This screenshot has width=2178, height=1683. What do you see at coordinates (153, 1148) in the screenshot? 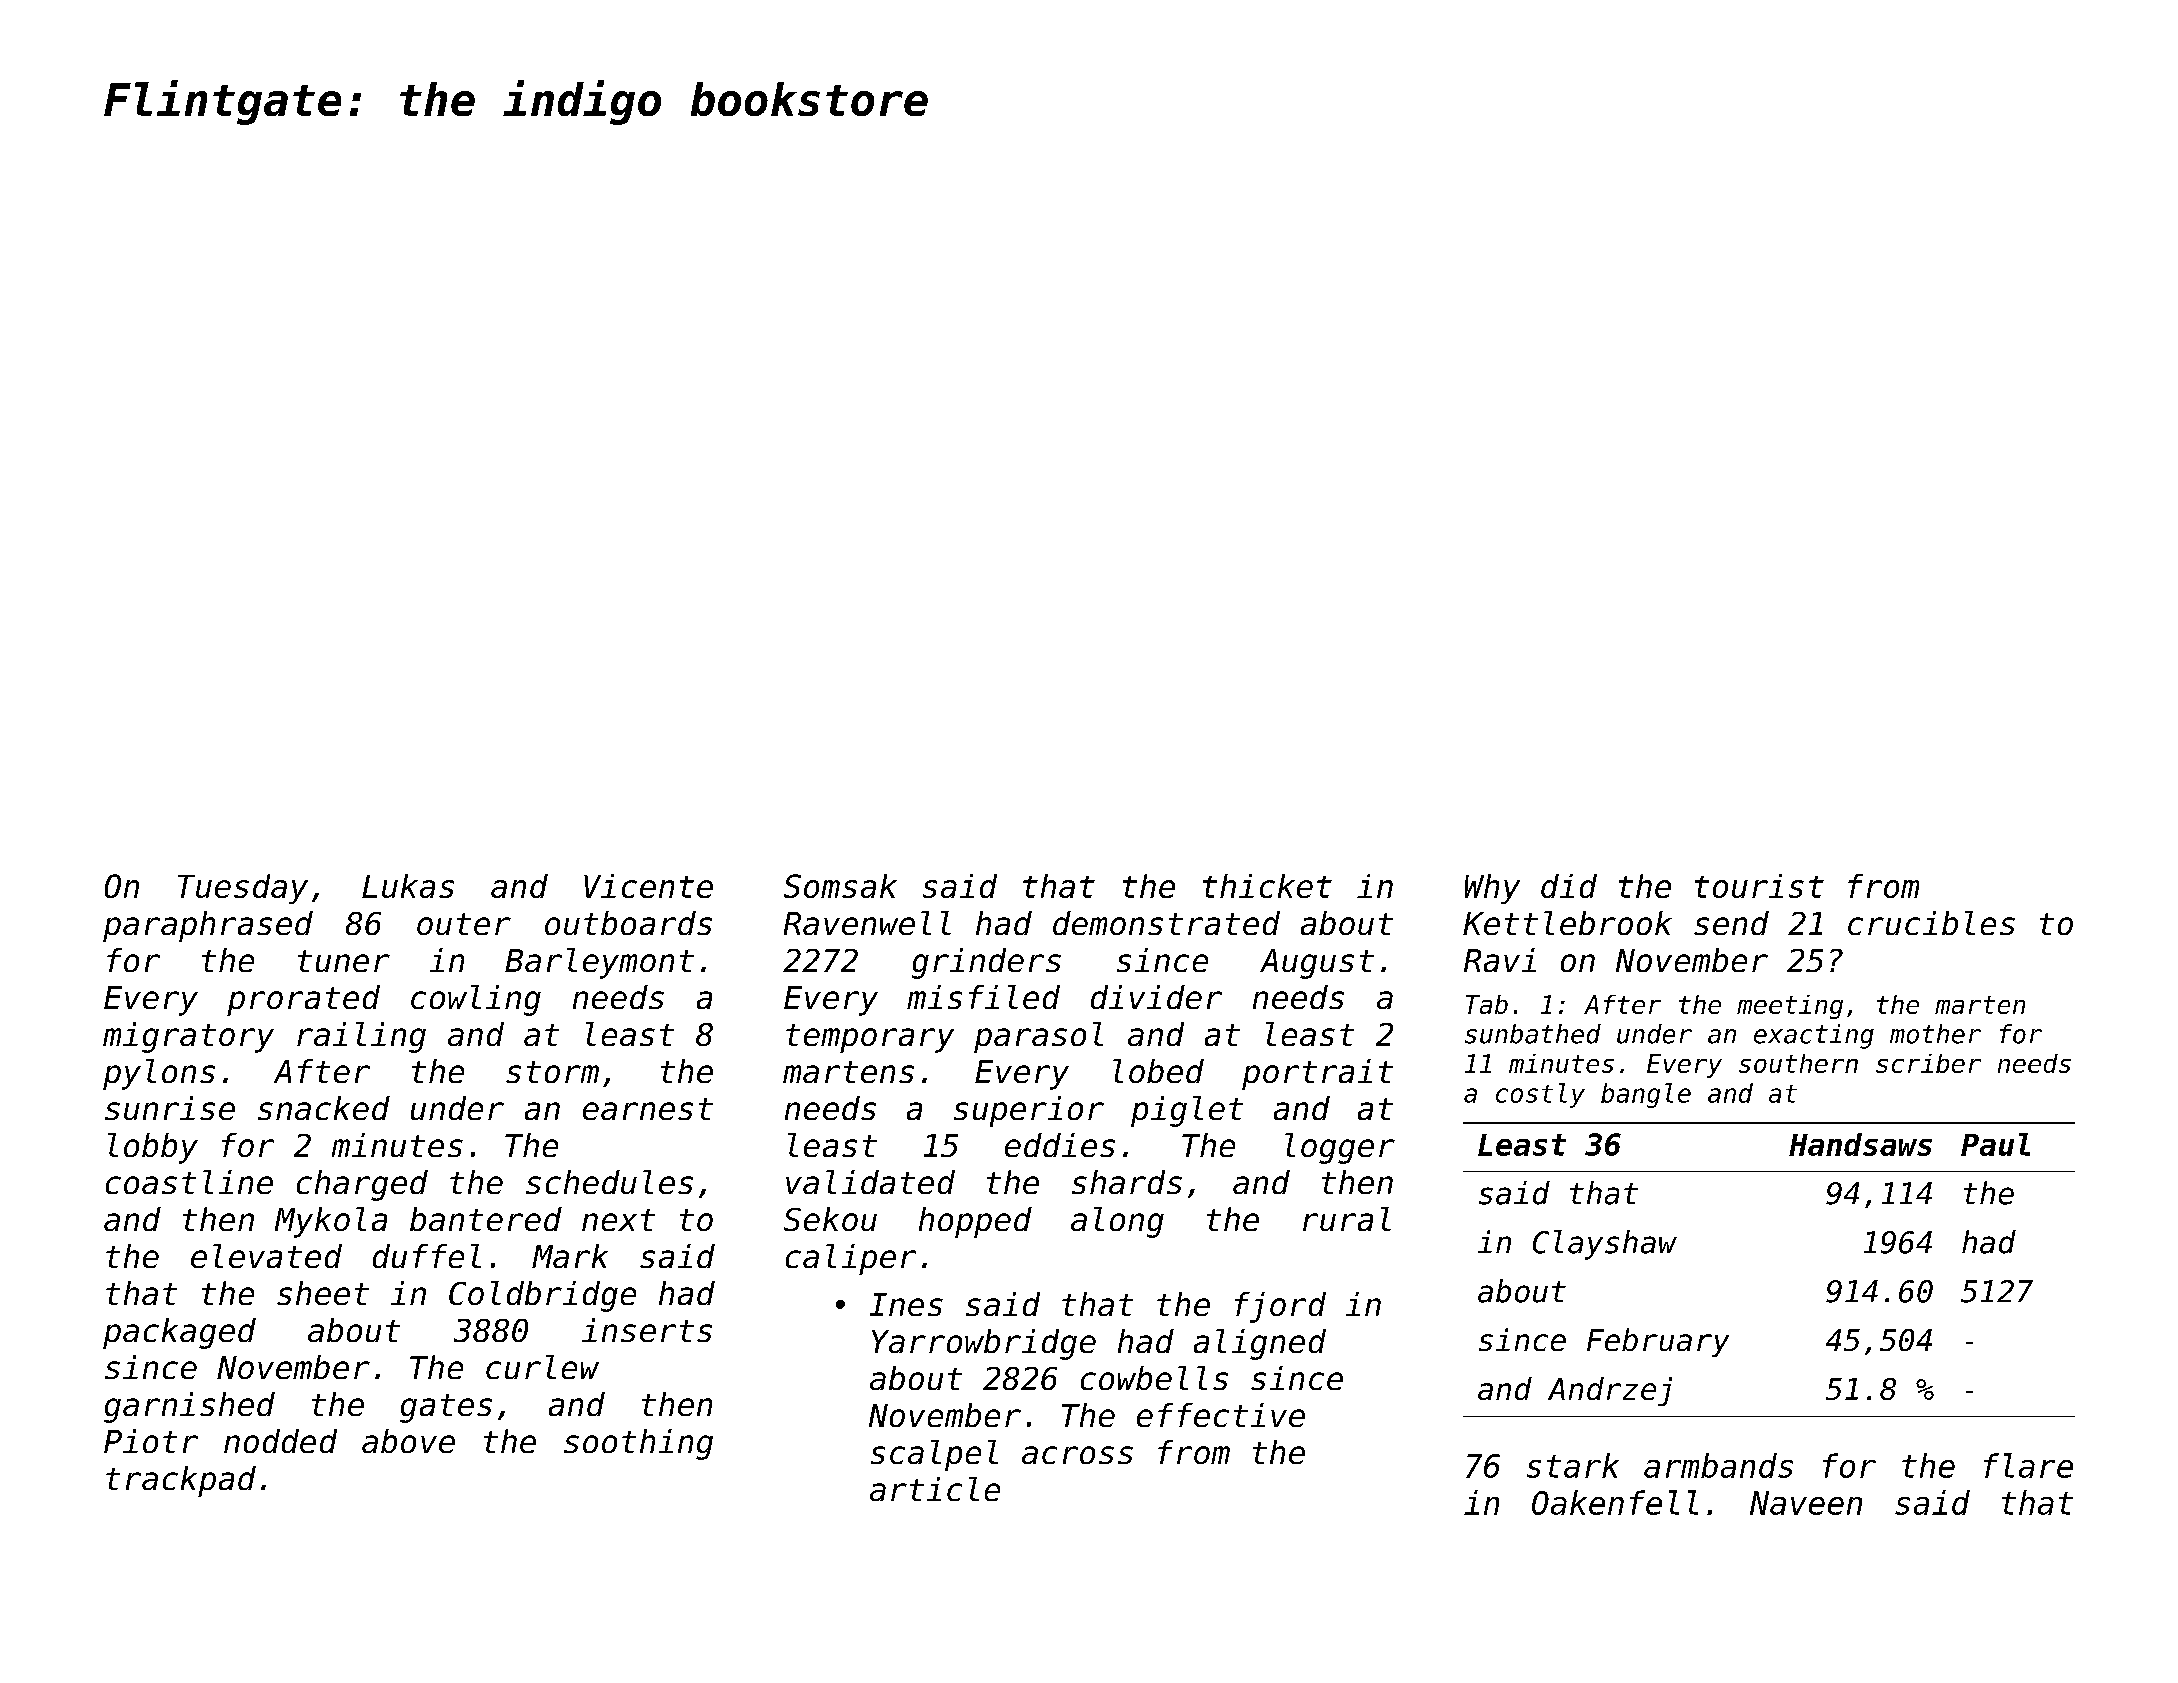
I see `lobby` at bounding box center [153, 1148].
